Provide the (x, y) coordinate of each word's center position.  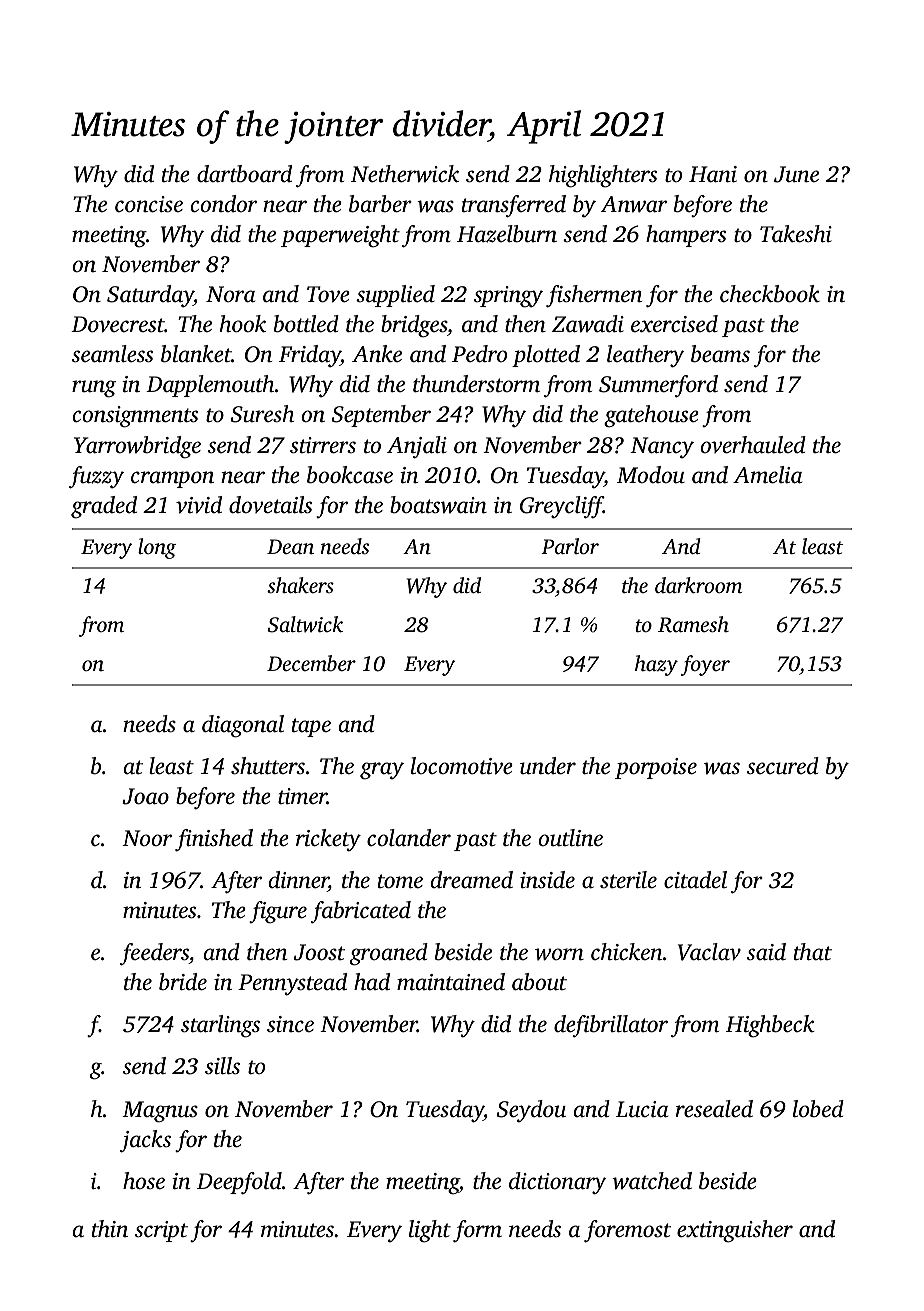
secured (783, 766)
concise (149, 204)
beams (720, 354)
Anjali (417, 447)
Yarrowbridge (137, 447)
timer (302, 796)
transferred (514, 206)
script (161, 1231)
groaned (389, 954)
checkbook (770, 294)
